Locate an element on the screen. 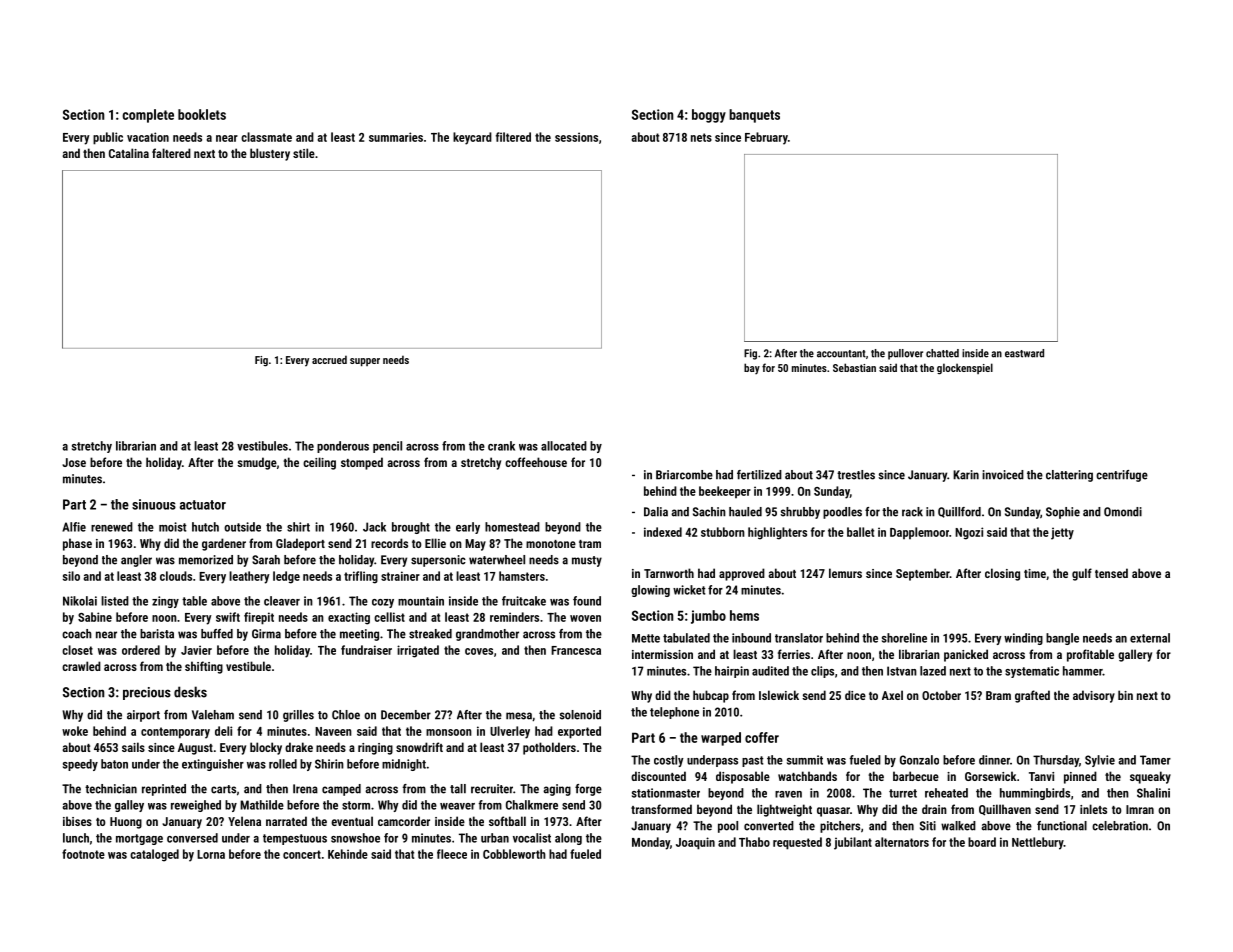 The width and height of the screenshot is (1233, 952). eastward is located at coordinates (1024, 353).
